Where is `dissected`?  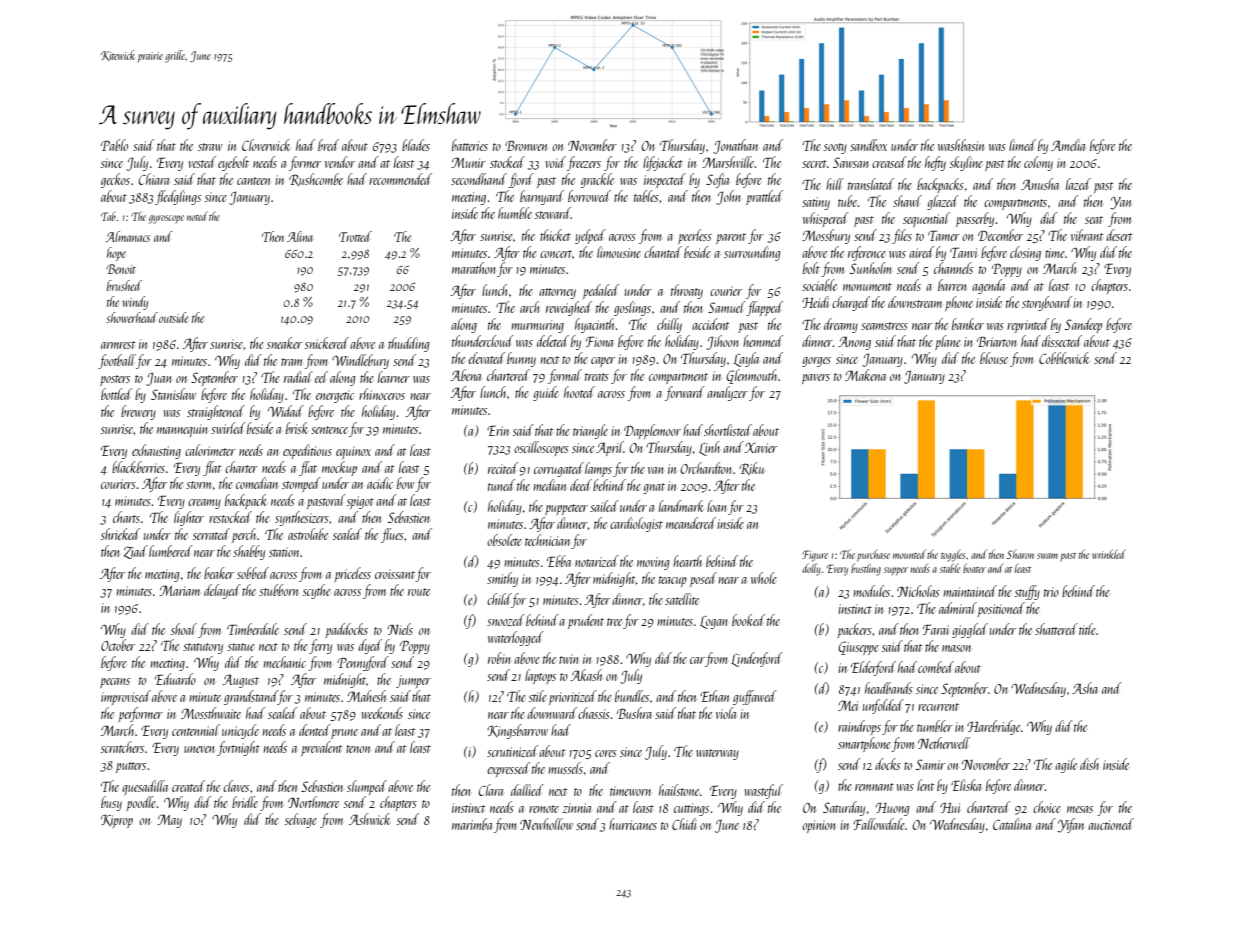
dissected is located at coordinates (1062, 341).
